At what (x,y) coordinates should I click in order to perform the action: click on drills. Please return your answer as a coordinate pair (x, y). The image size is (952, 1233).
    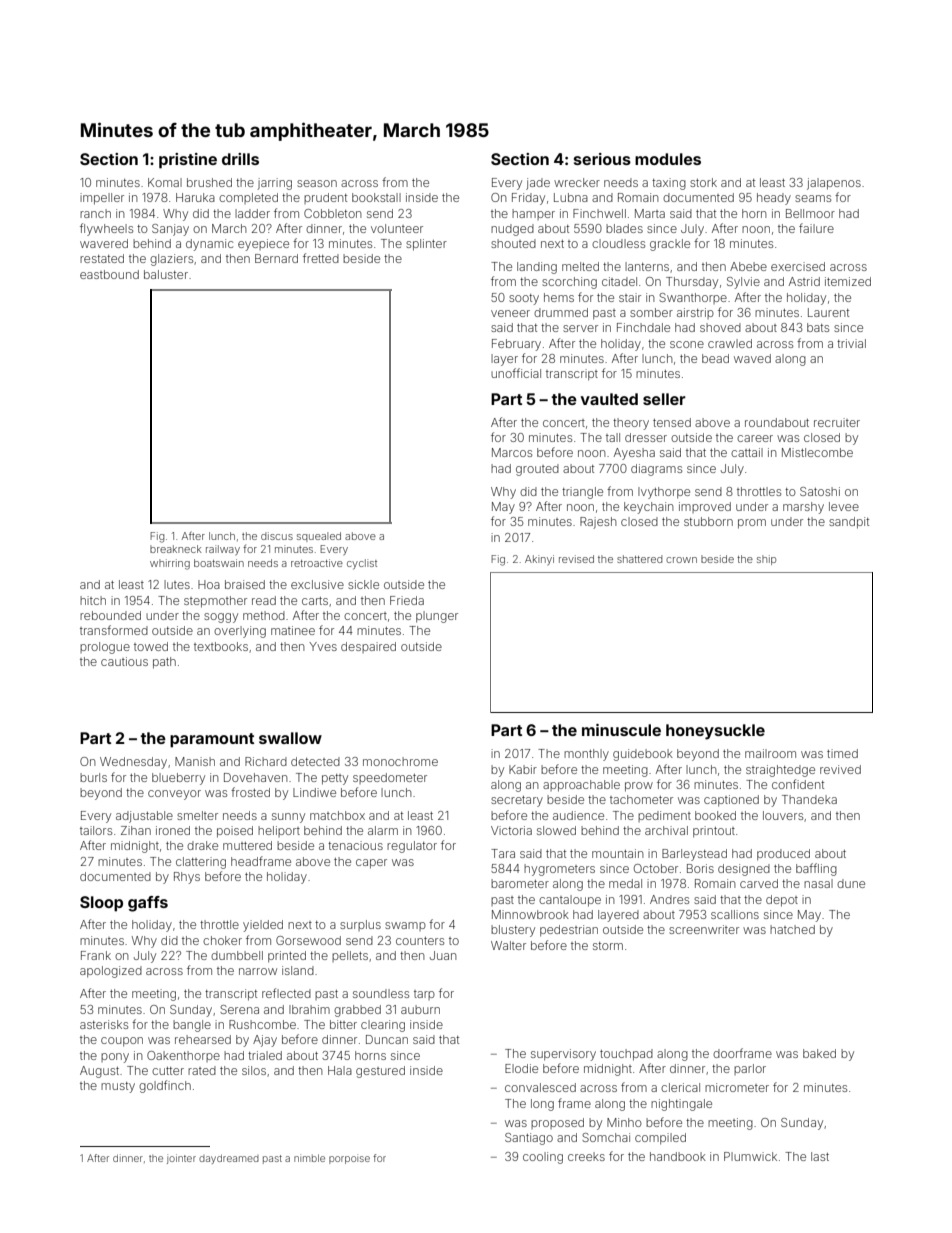
    Looking at the image, I should click on (240, 159).
